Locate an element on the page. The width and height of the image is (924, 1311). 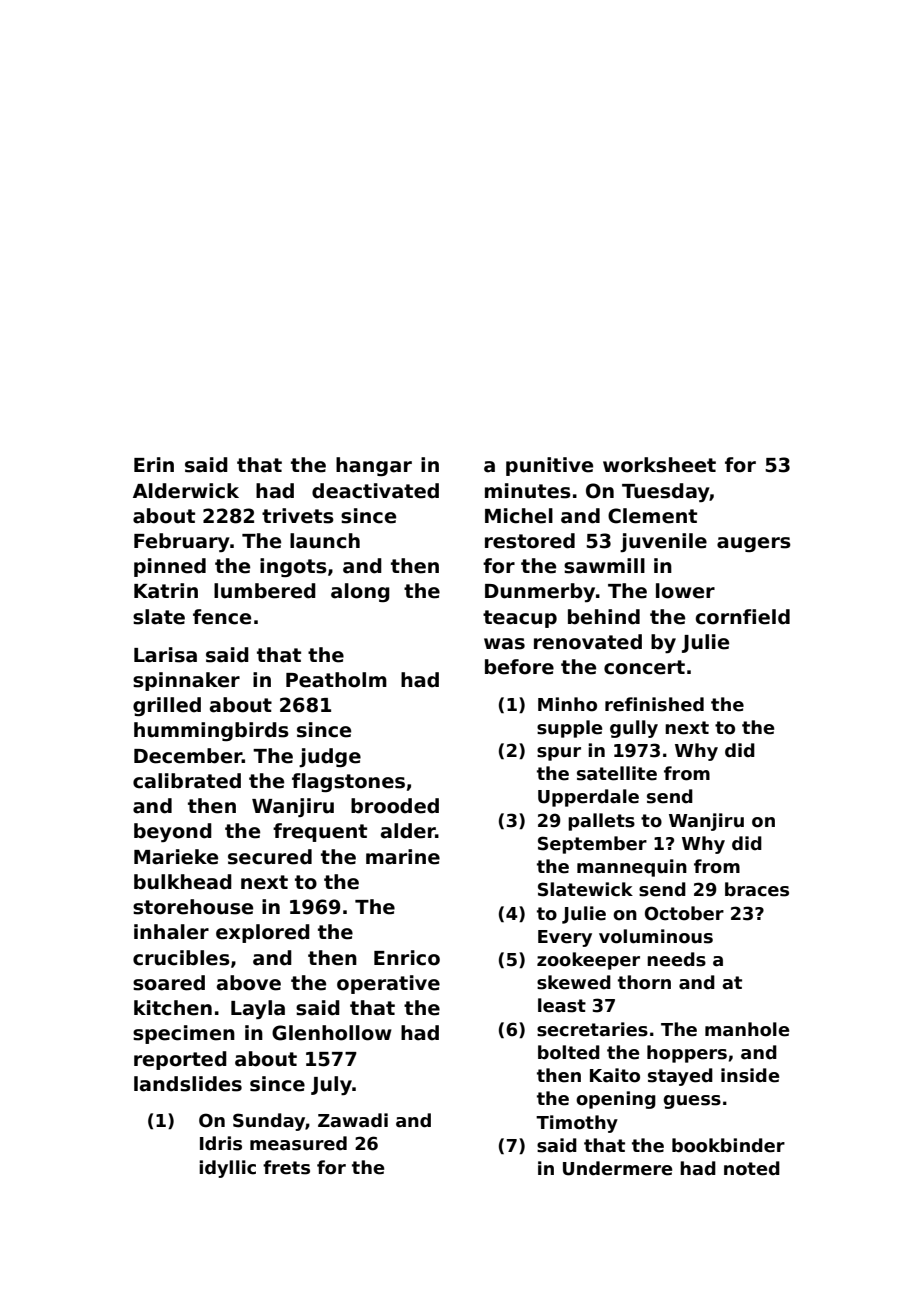
along is located at coordinates (360, 592).
